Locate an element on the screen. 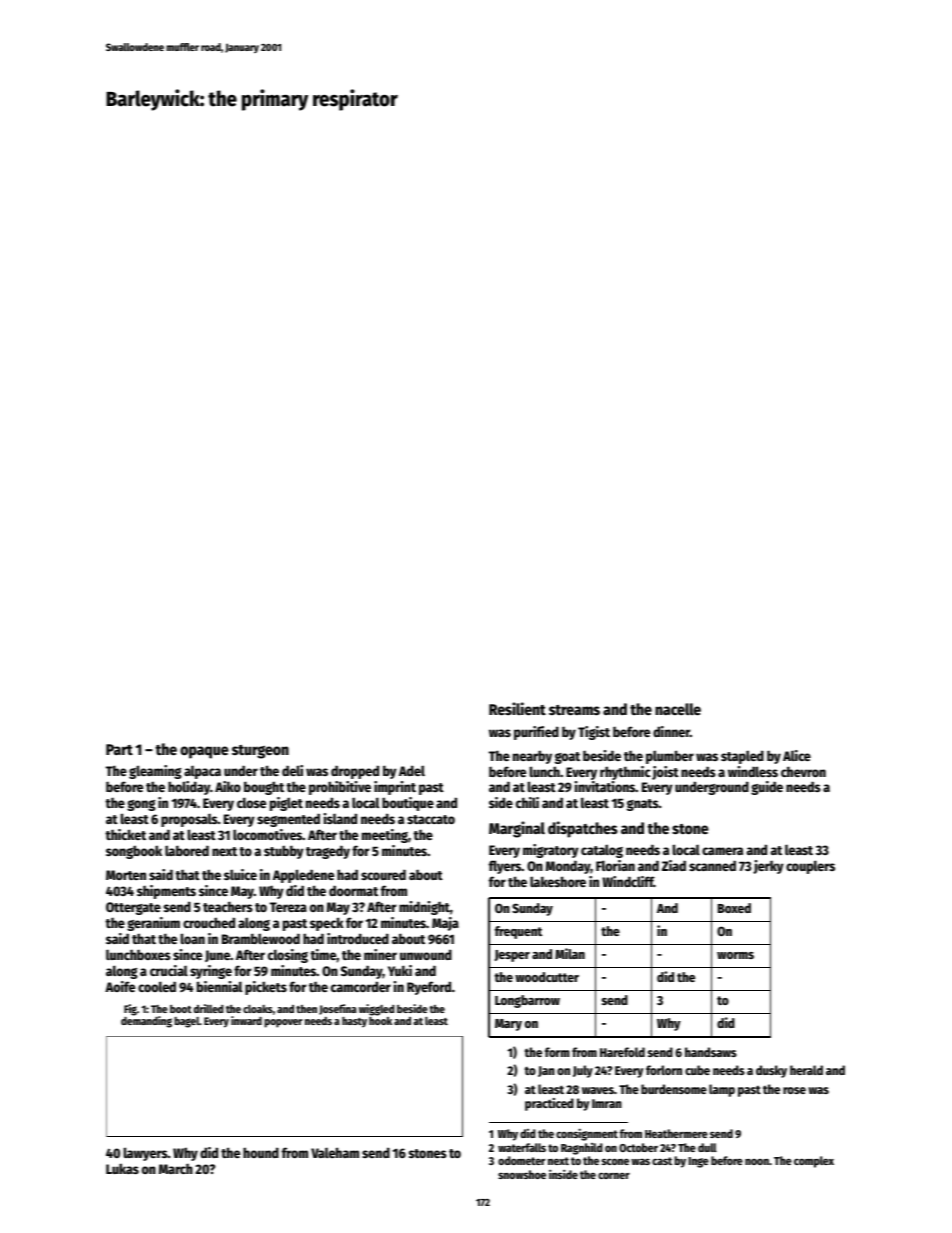 This screenshot has height=1233, width=952. snowshoe is located at coordinates (522, 1174).
